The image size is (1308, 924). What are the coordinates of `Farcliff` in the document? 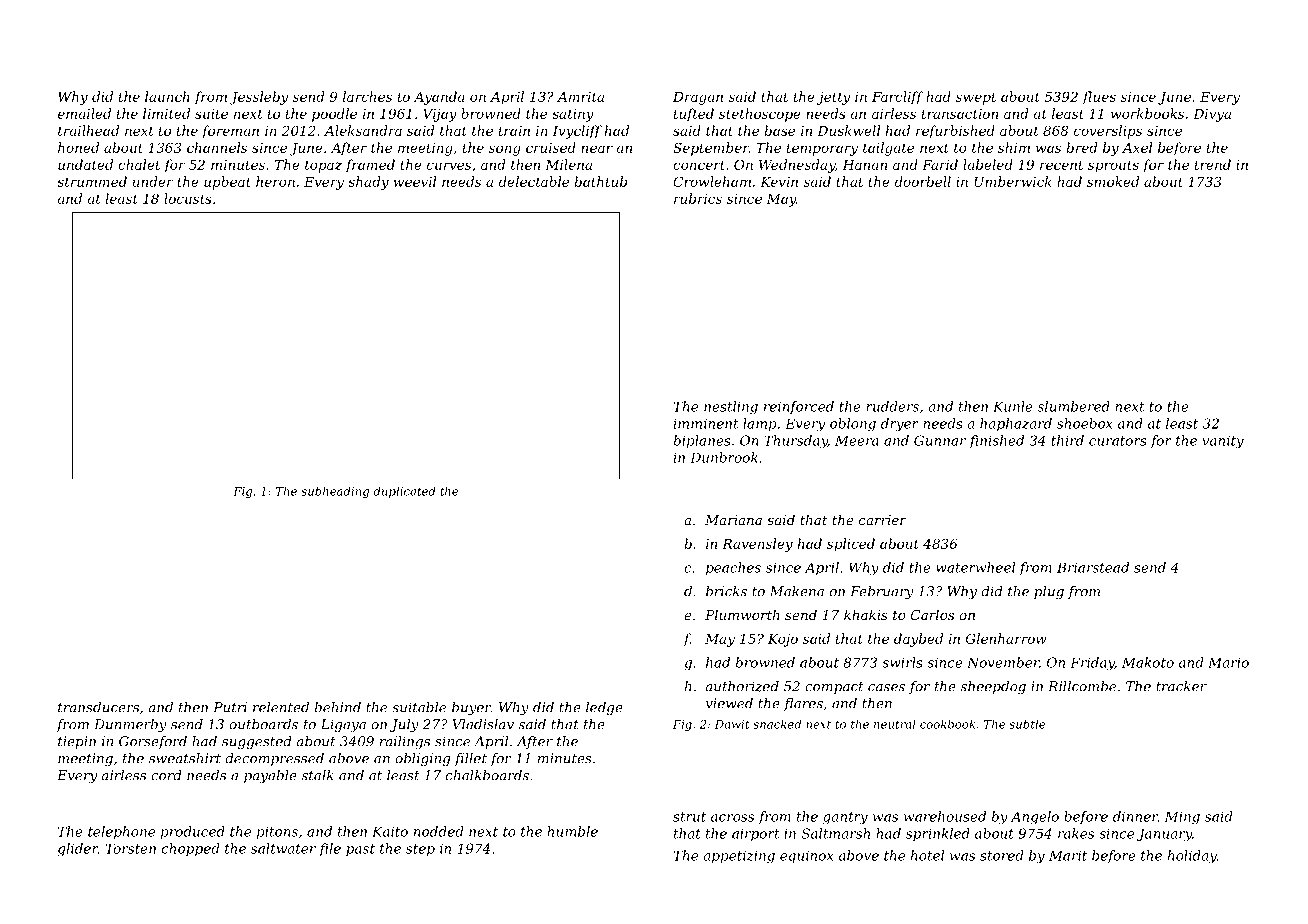 It's located at (898, 98).
